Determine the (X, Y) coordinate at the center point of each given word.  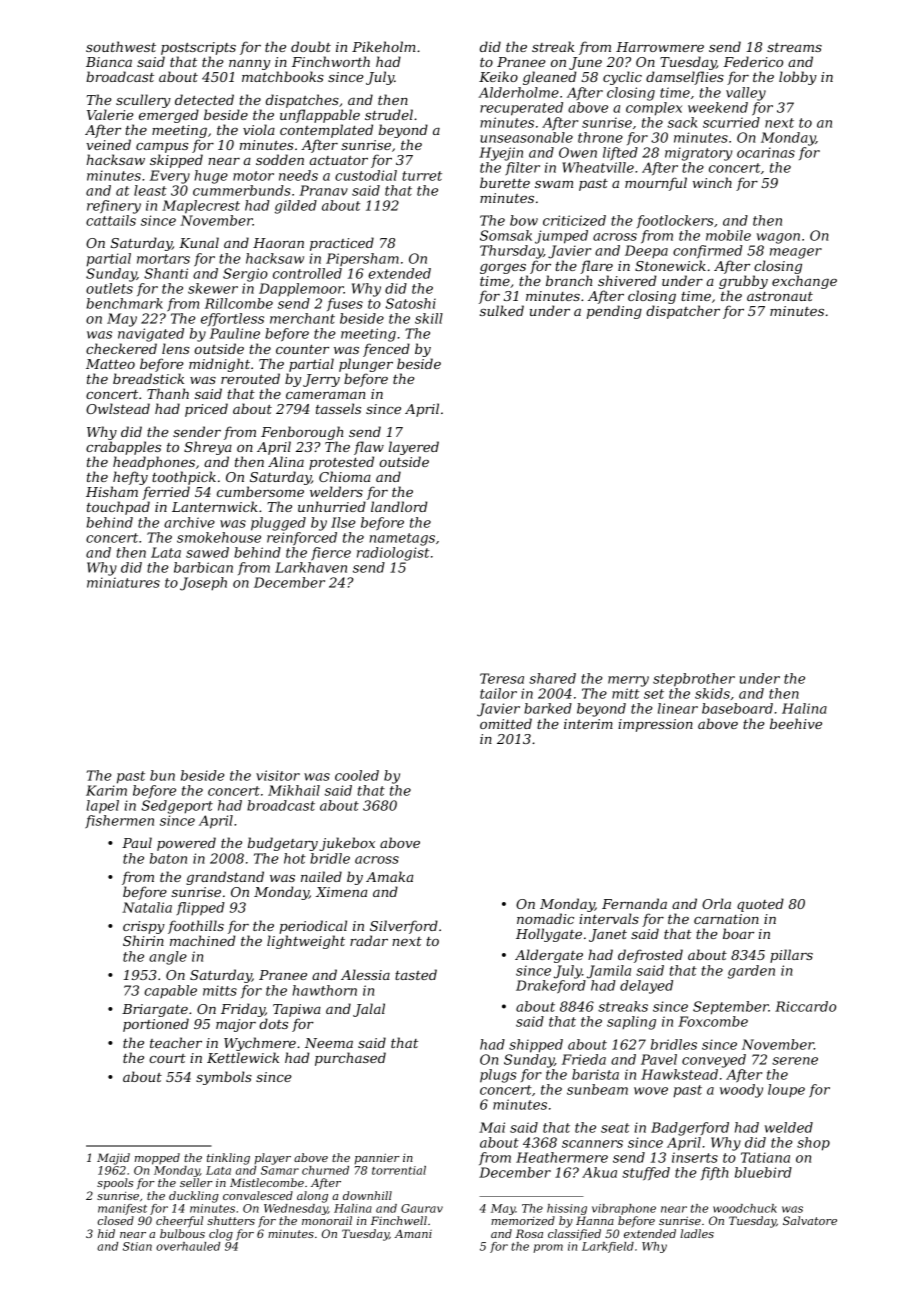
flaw (369, 448)
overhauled (188, 1246)
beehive (796, 723)
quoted (760, 905)
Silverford (404, 927)
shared (552, 678)
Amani (413, 1233)
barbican (203, 567)
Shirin (143, 940)
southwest (121, 46)
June (585, 63)
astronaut (780, 296)
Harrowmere (660, 47)
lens (175, 348)
